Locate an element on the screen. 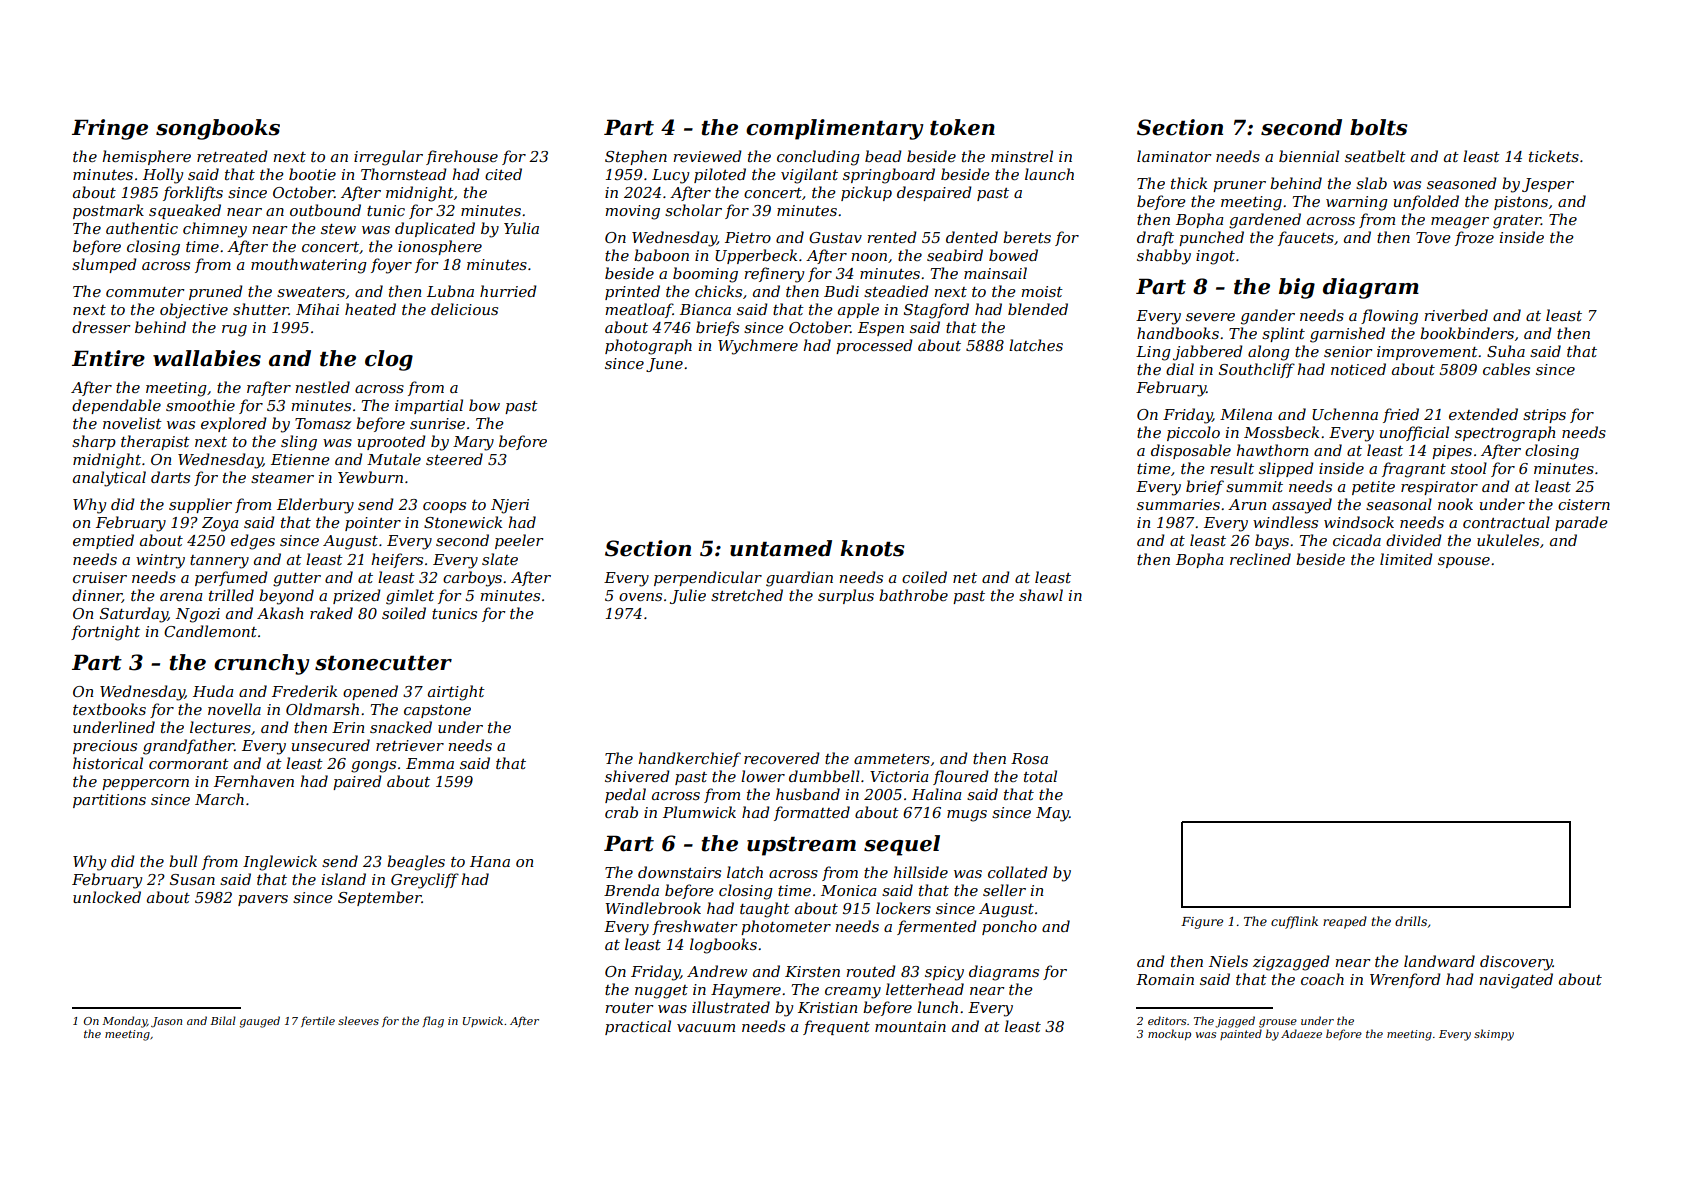 The width and height of the screenshot is (1688, 1193). skimpy is located at coordinates (1494, 1035).
